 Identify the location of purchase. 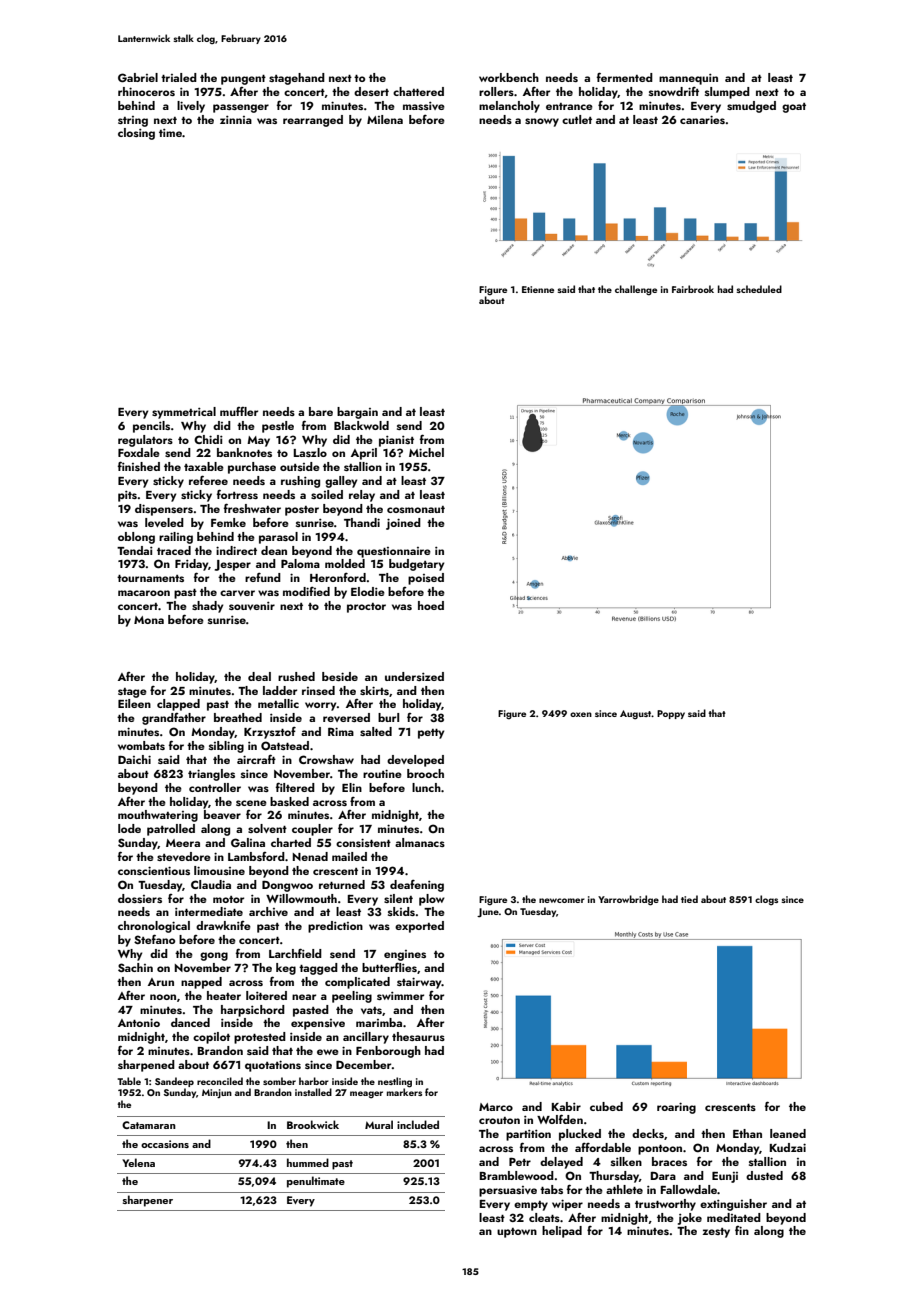
(252, 468).
